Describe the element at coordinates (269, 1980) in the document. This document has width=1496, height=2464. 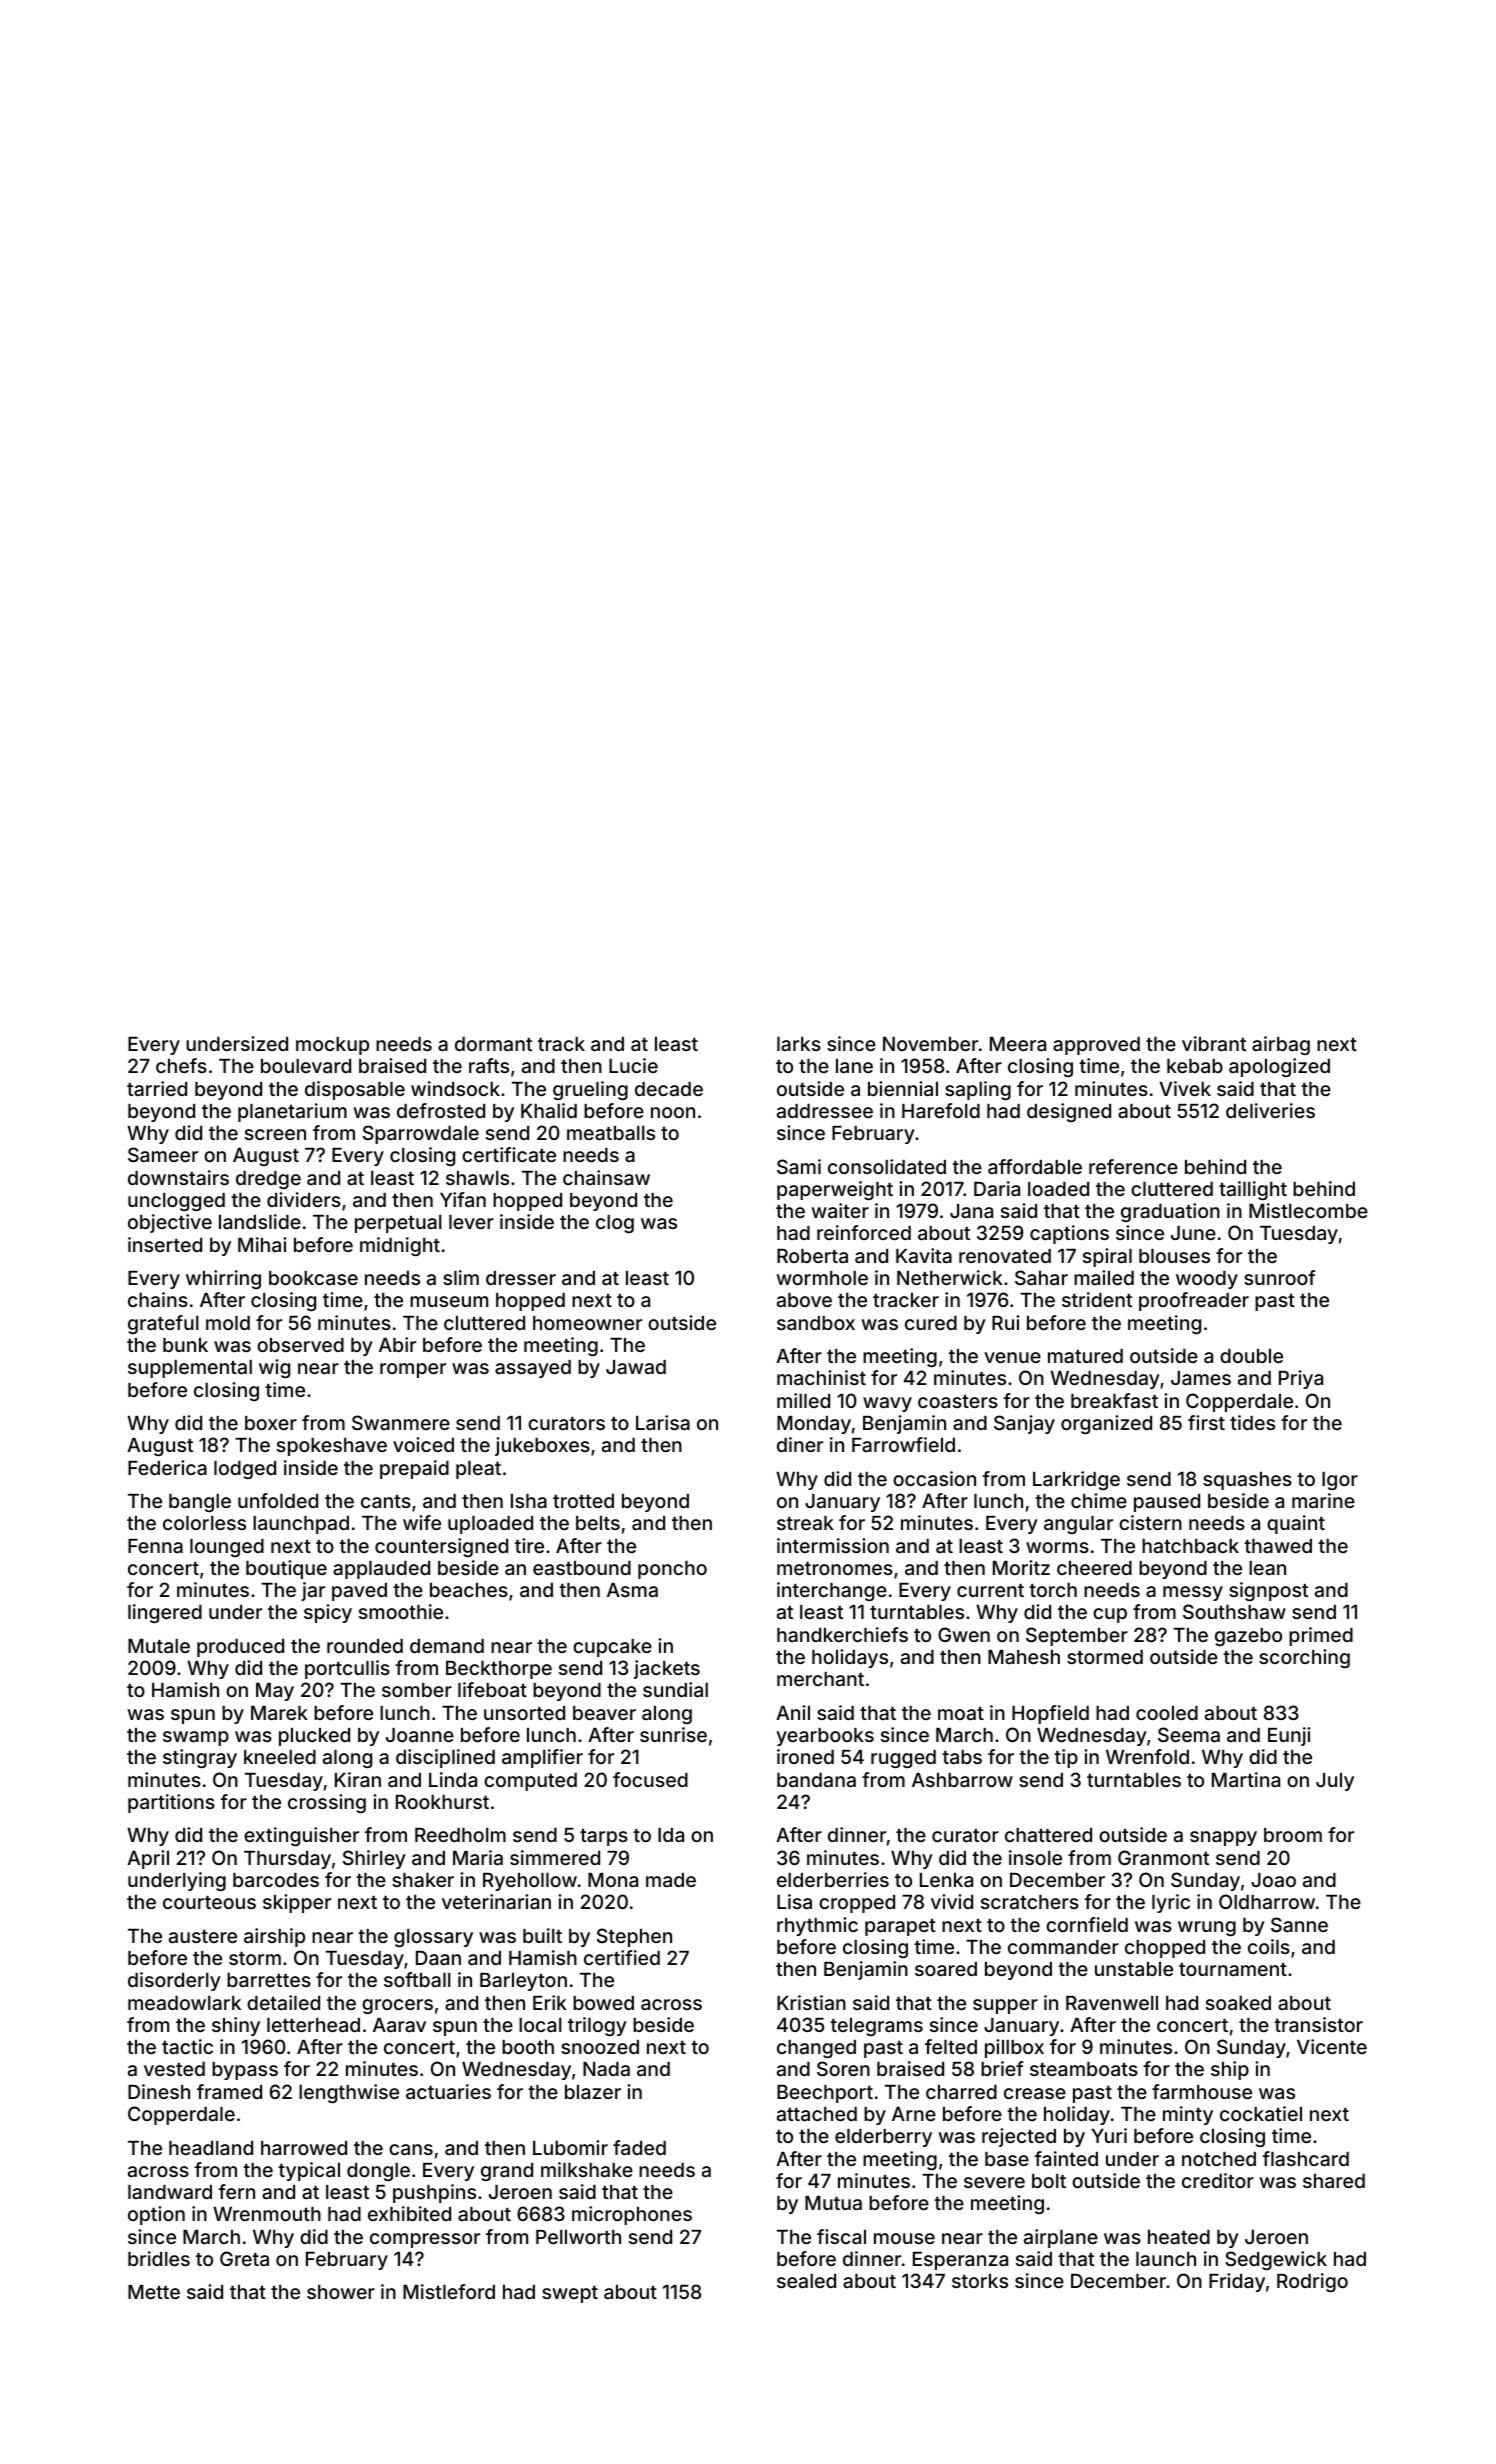
I see `barrettes` at that location.
